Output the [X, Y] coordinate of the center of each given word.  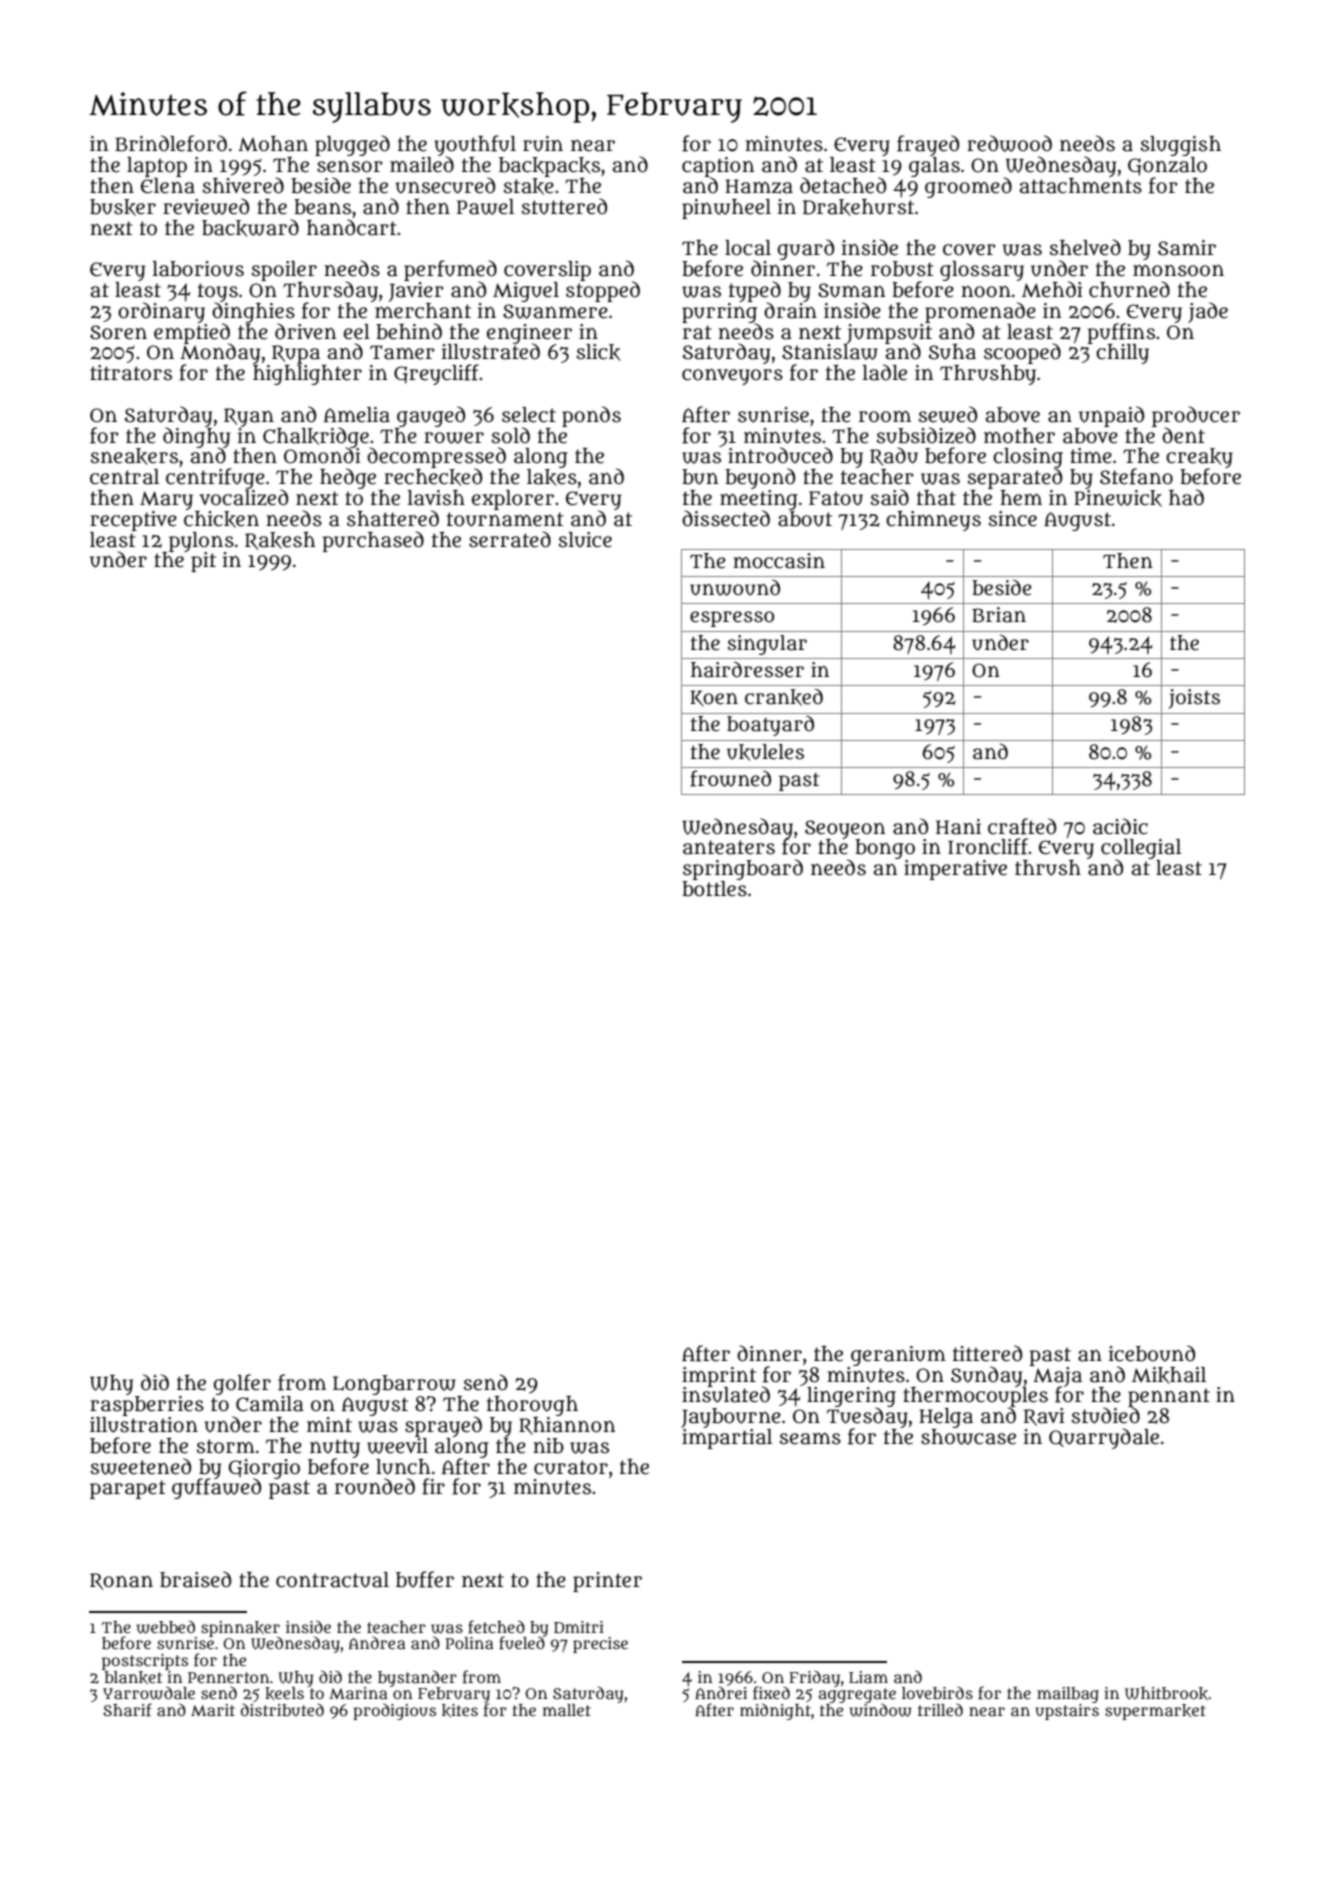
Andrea [377, 1642]
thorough [532, 1406]
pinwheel [726, 209]
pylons [201, 542]
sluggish [1181, 146]
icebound [1152, 1353]
